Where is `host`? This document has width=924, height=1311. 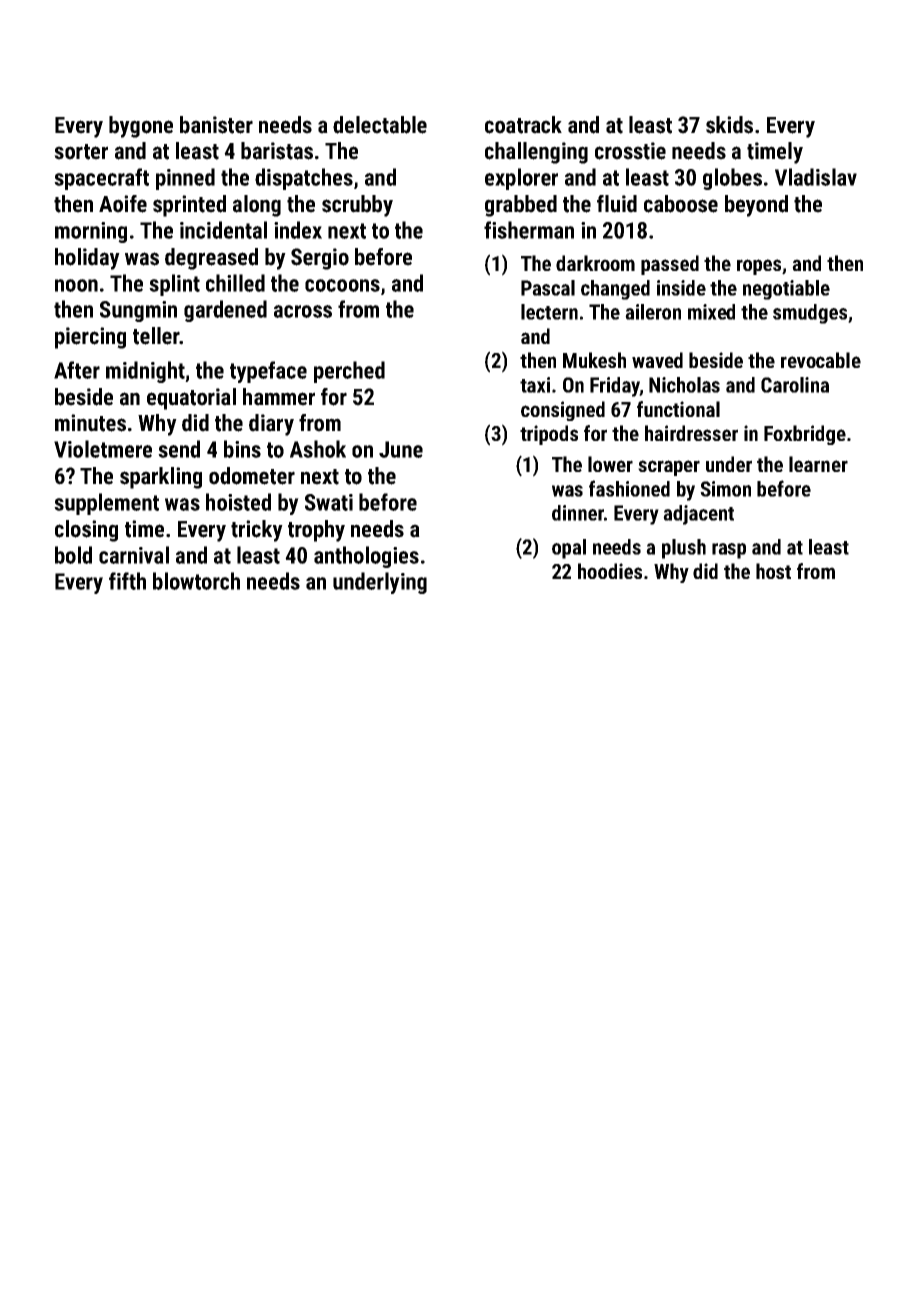 host is located at coordinates (773, 571).
